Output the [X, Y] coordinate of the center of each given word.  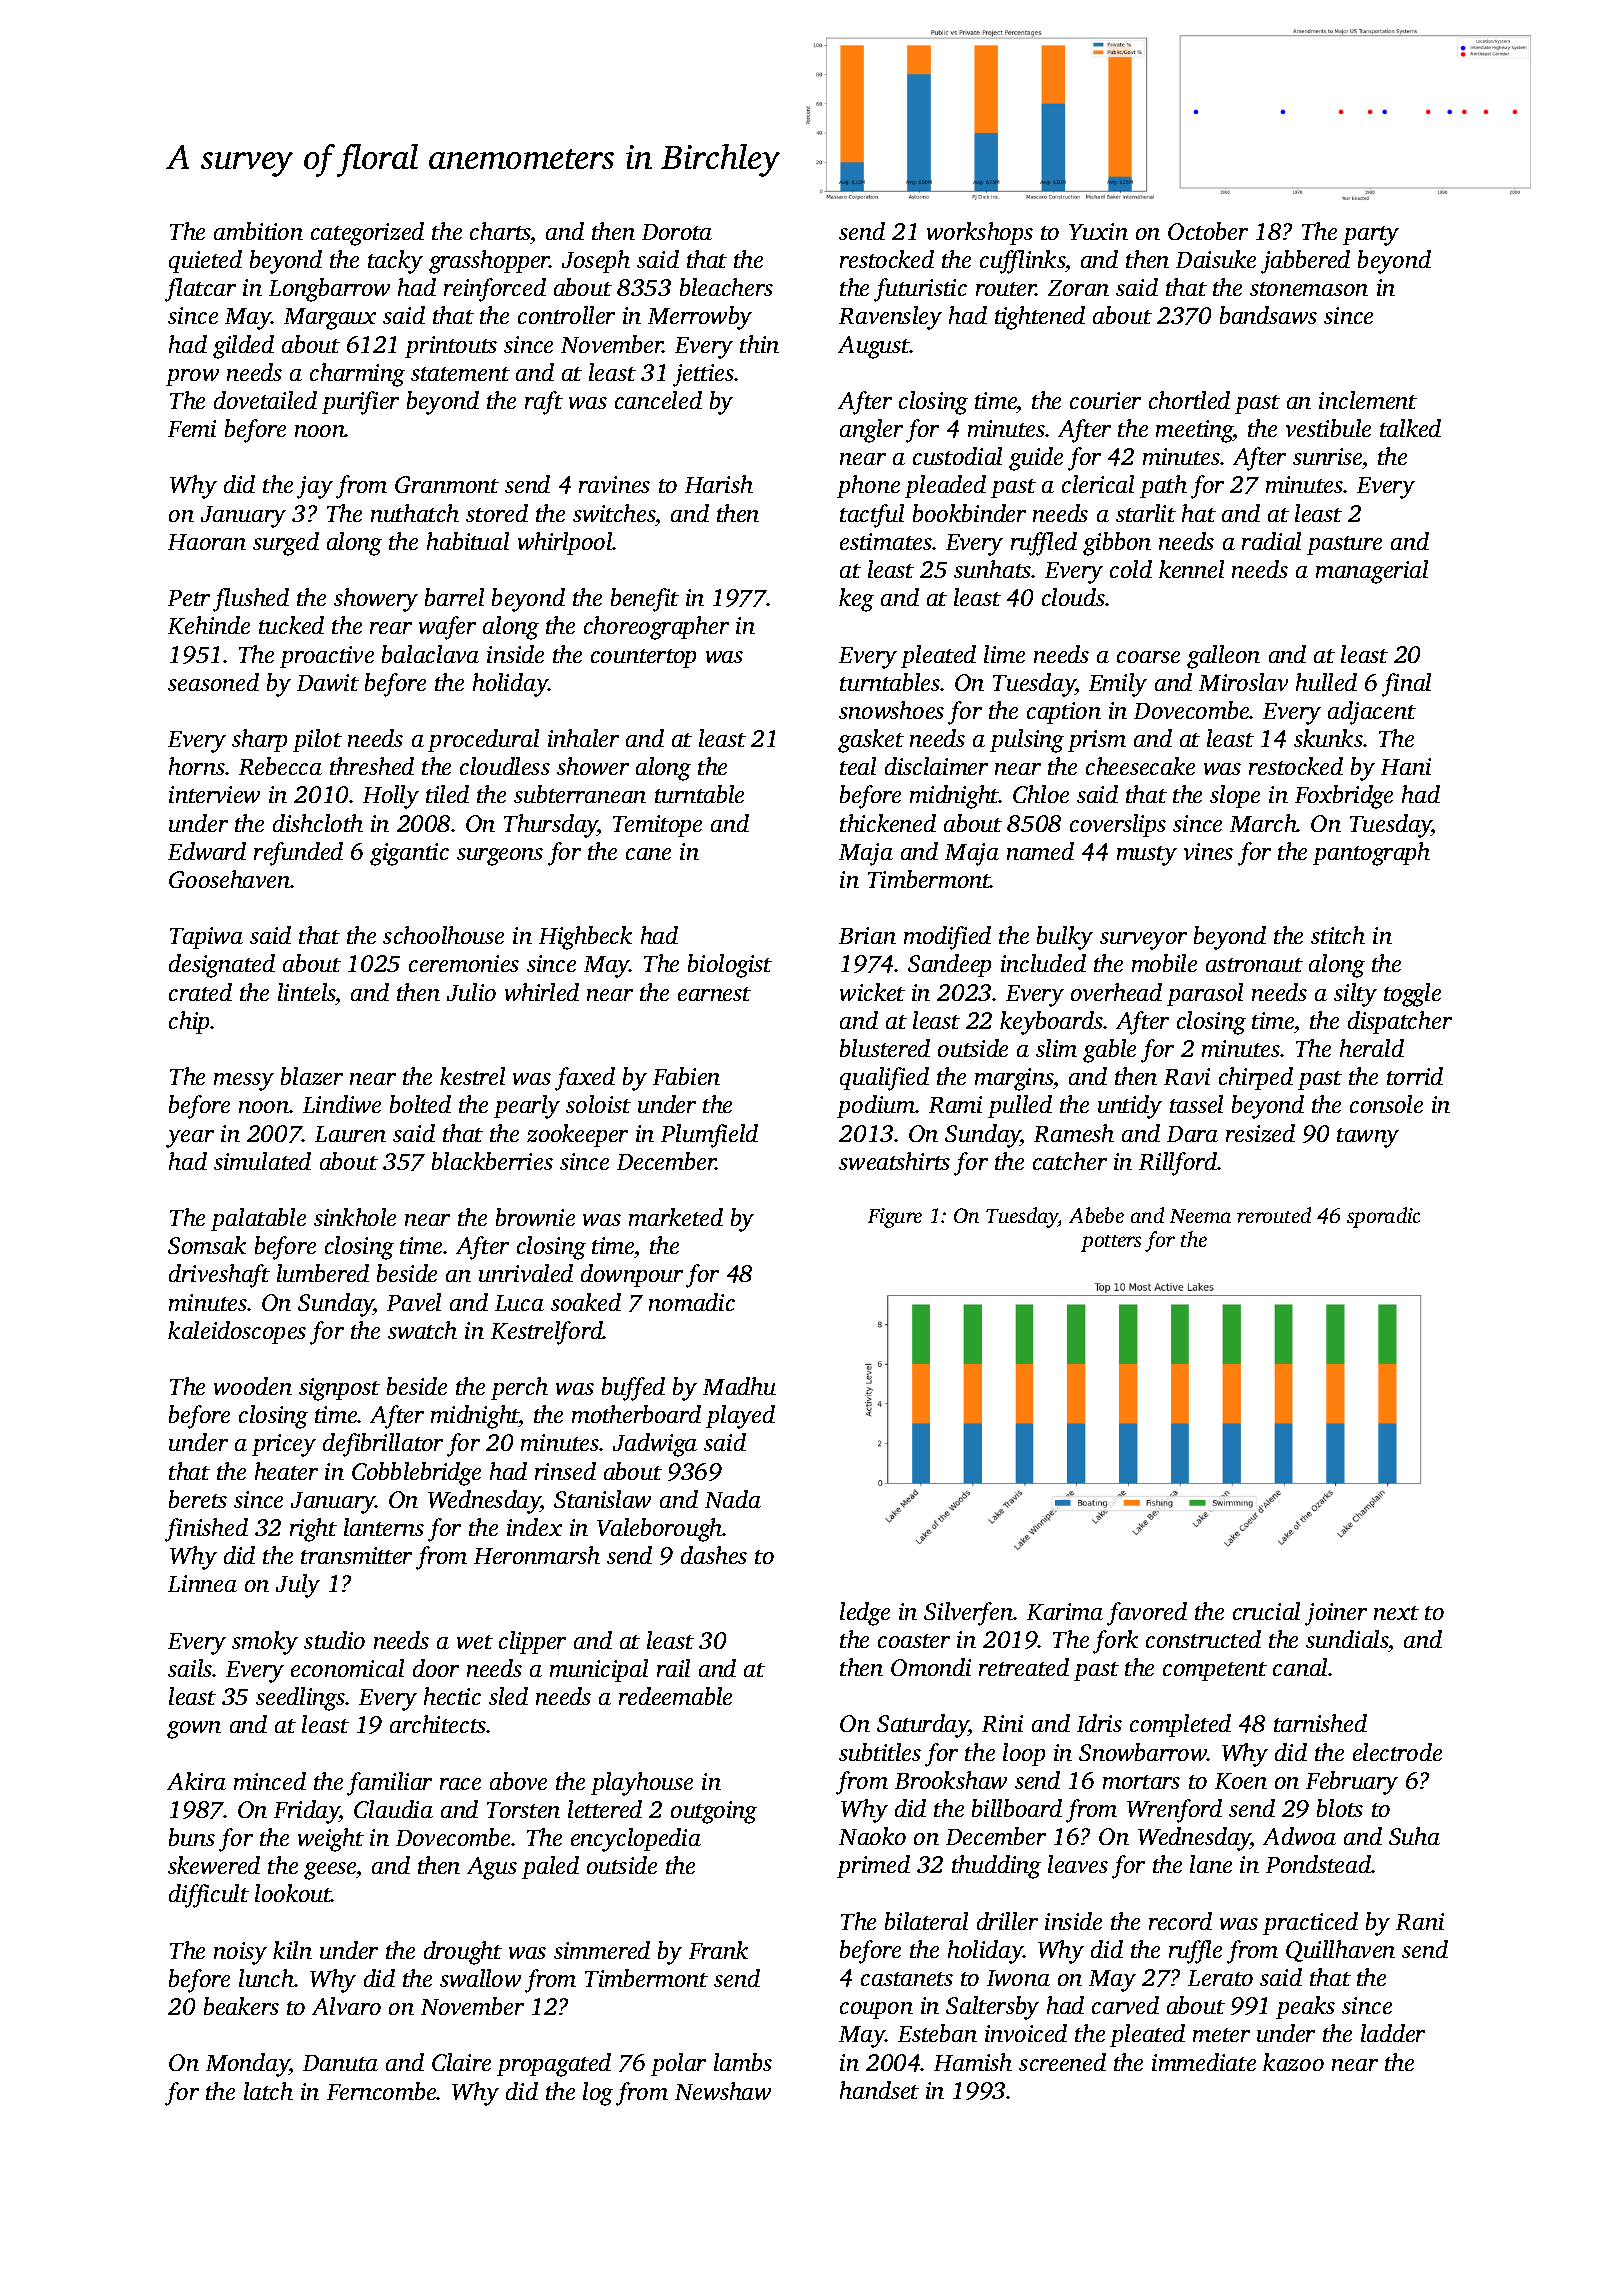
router [1006, 289]
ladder [1393, 2033]
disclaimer [936, 766]
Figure [895, 1218]
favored [1147, 1614]
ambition [258, 231]
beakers [241, 2006]
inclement [1368, 400]
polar [678, 2064]
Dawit [328, 682]
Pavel [414, 1302]
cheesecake [1140, 766]
